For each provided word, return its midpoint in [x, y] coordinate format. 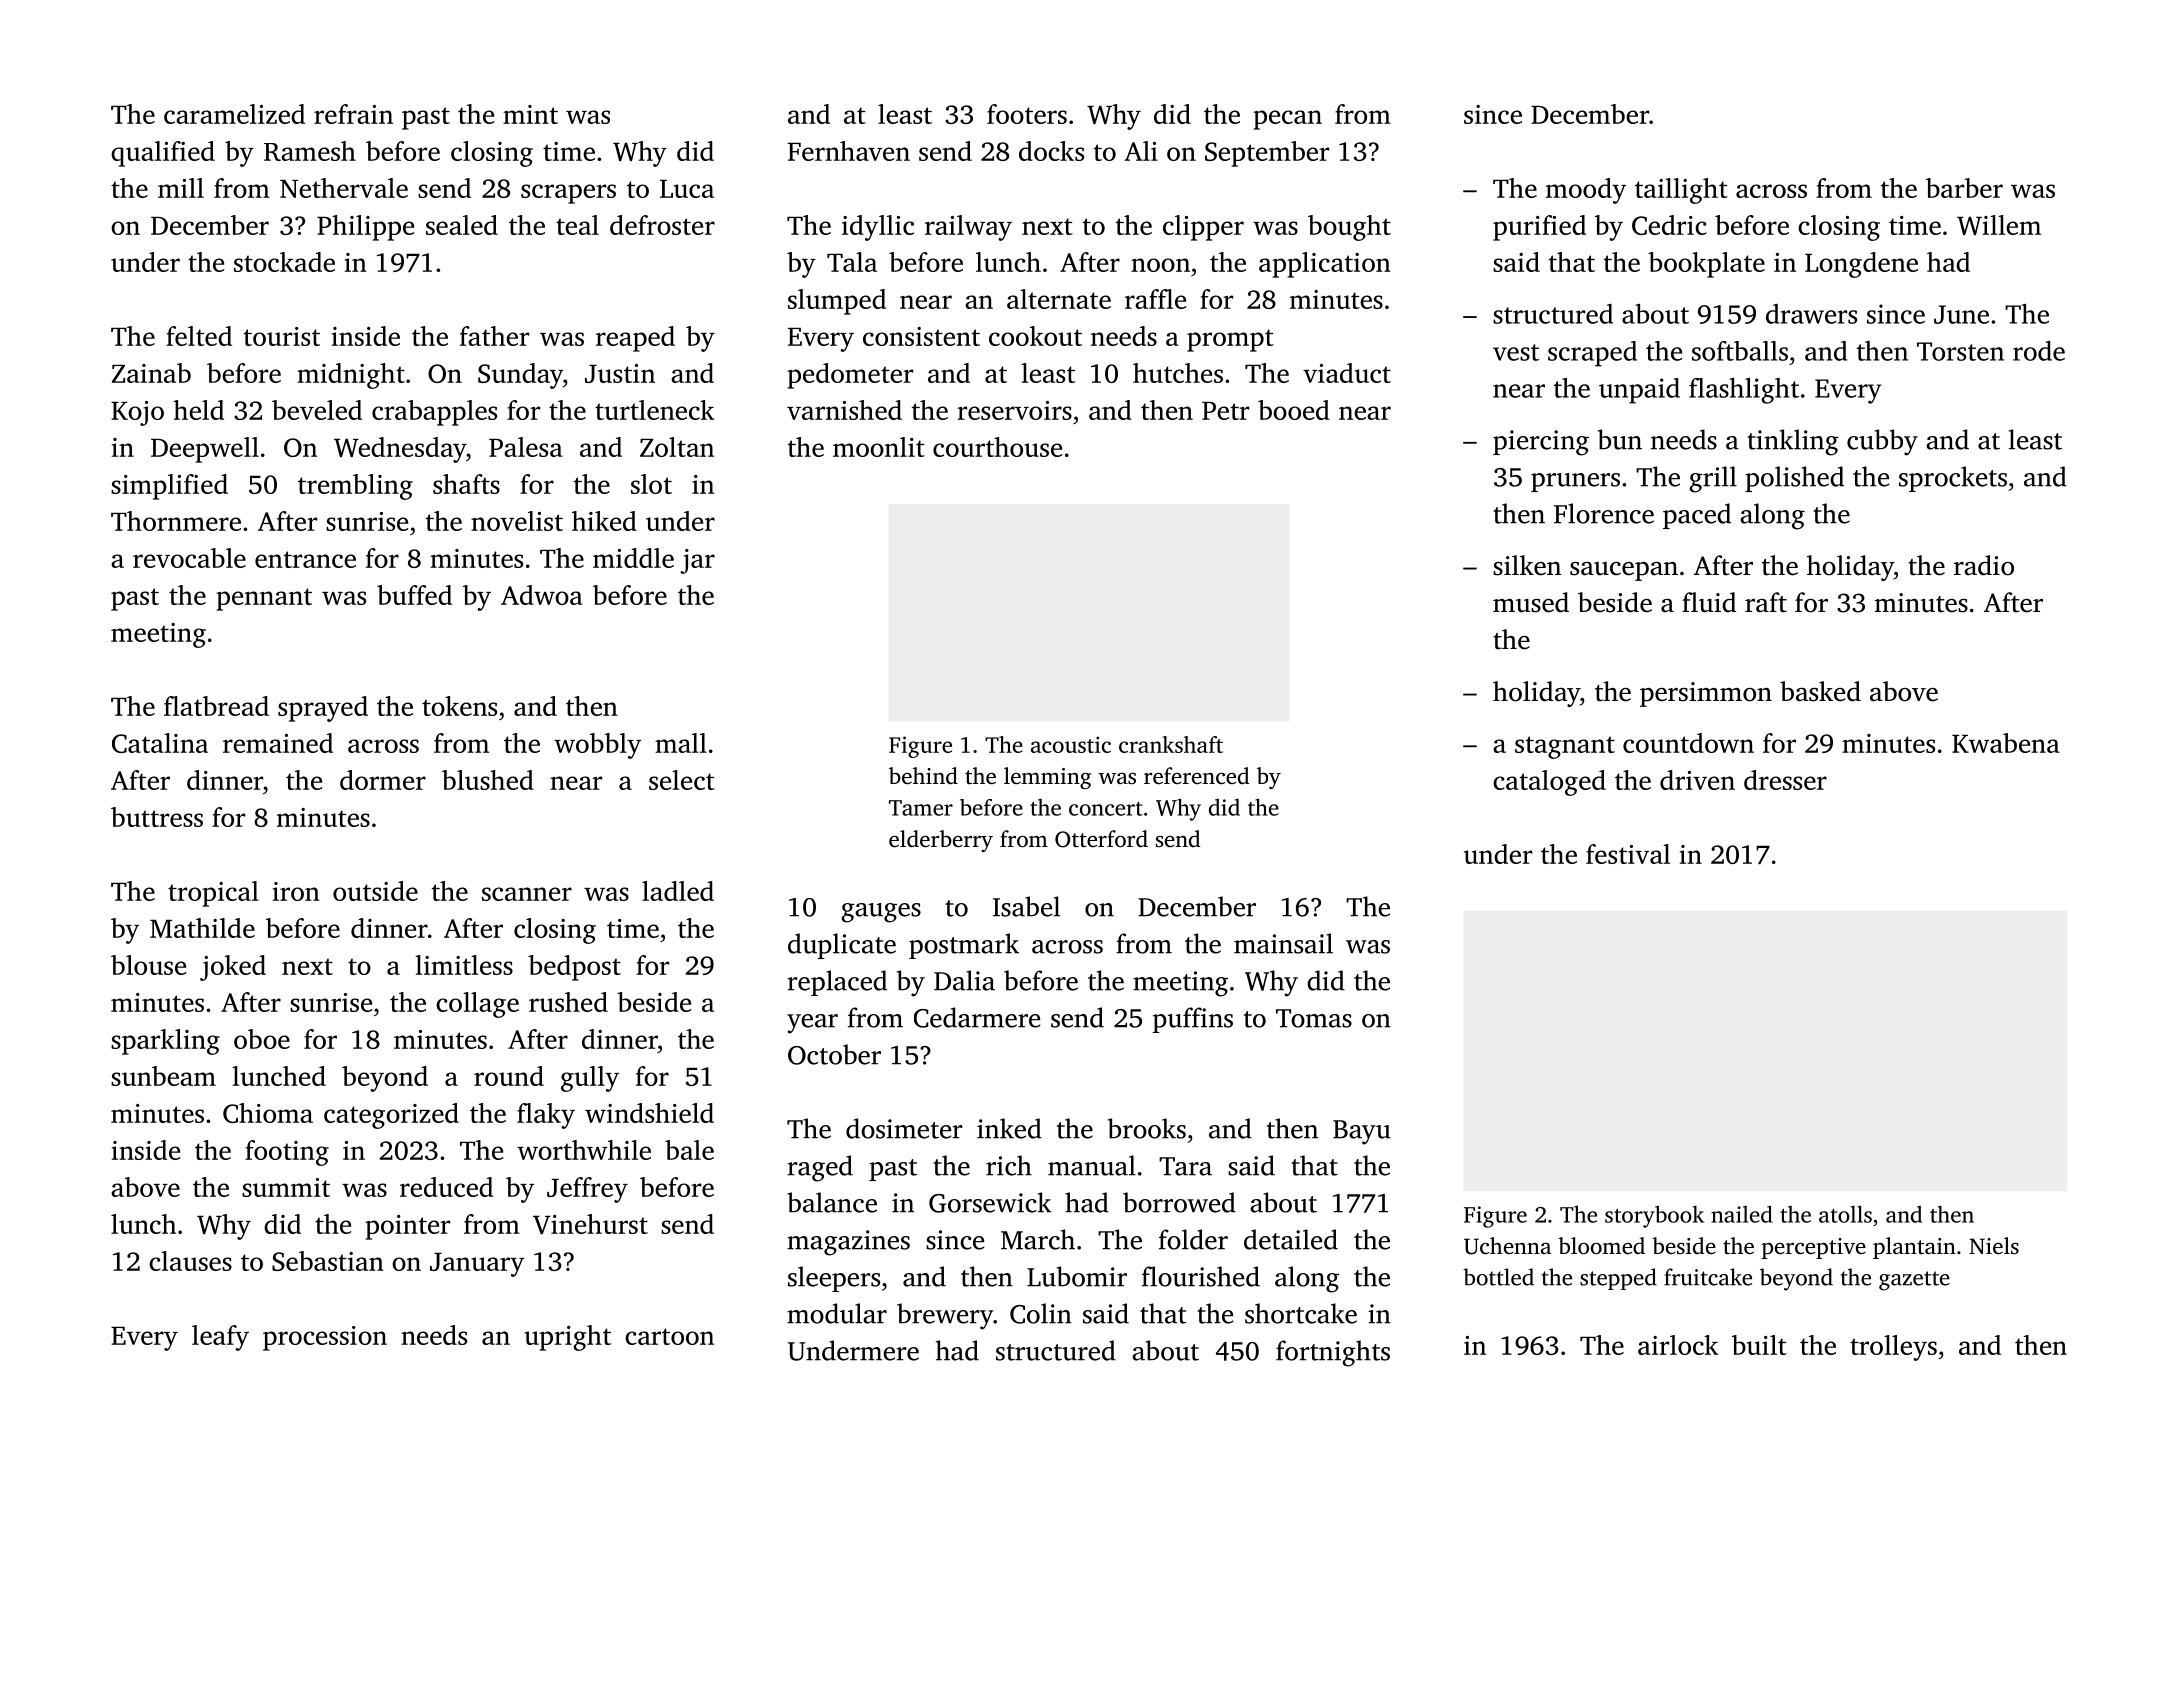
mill [181, 188]
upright [568, 1338]
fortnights [1333, 1353]
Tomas [1314, 1018]
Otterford [1101, 839]
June [1961, 314]
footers [1027, 114]
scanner [527, 894]
